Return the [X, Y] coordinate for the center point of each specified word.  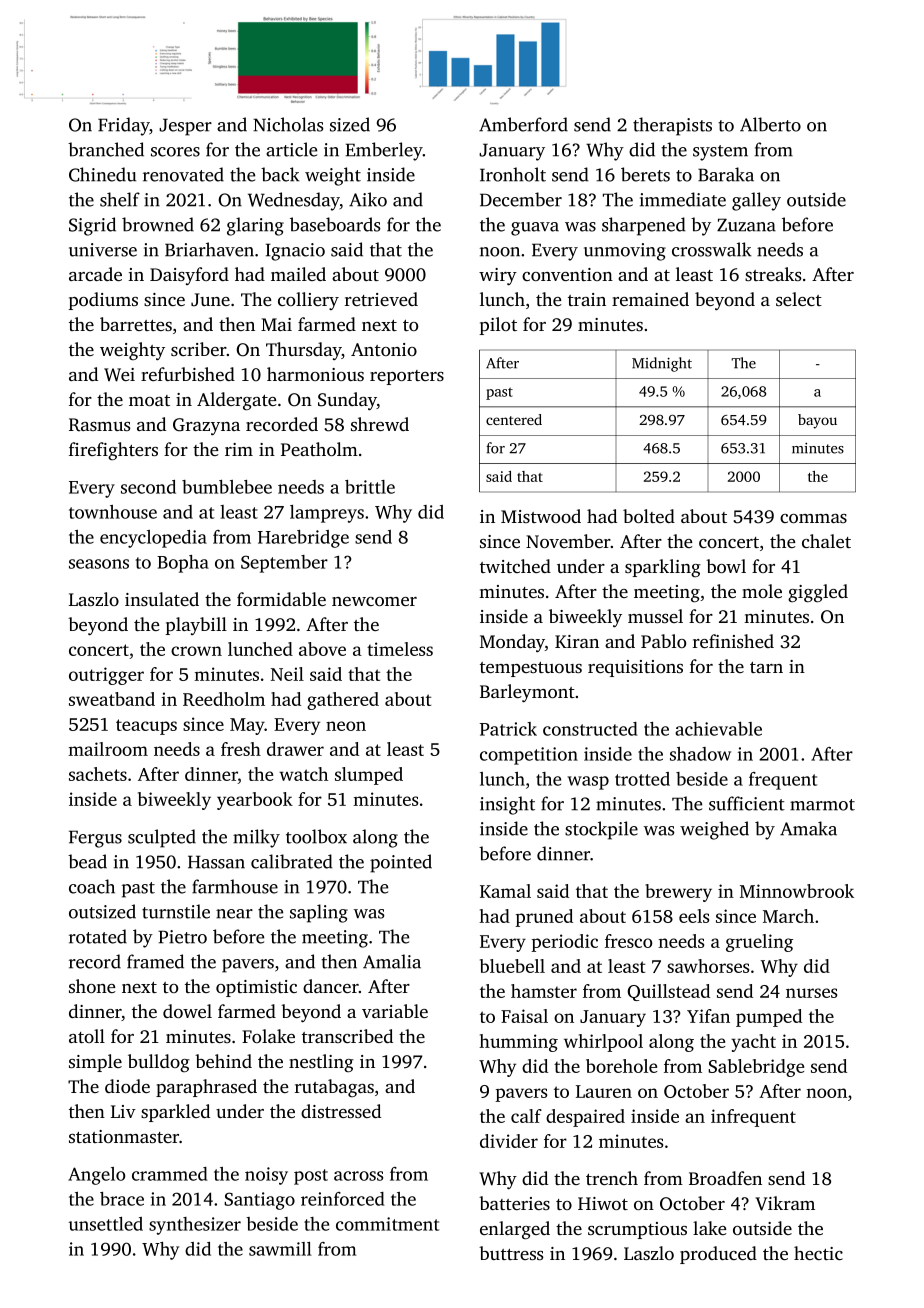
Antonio [384, 349]
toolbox [316, 836]
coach [92, 886]
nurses [811, 993]
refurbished [188, 374]
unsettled [106, 1224]
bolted [649, 516]
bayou [817, 421]
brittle [370, 487]
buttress [511, 1253]
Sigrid [92, 226]
